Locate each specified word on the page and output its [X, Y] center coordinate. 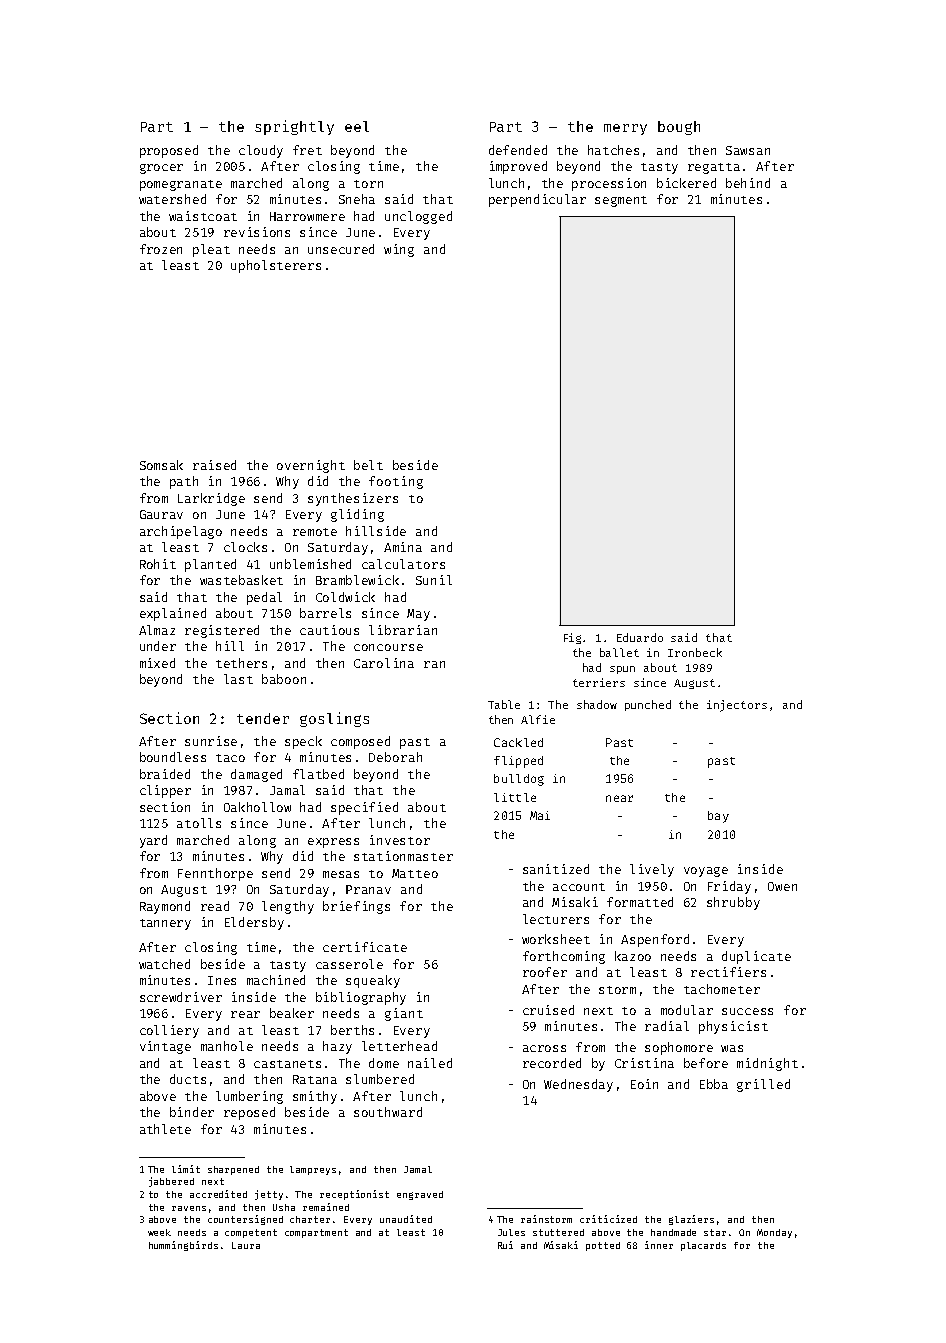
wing [399, 250]
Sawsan [748, 150]
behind [748, 183]
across [544, 1048]
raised [214, 465]
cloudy [261, 151]
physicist [733, 1027]
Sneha [357, 199]
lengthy [288, 907]
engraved [420, 1195]
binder [192, 1112]
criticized [608, 1219]
